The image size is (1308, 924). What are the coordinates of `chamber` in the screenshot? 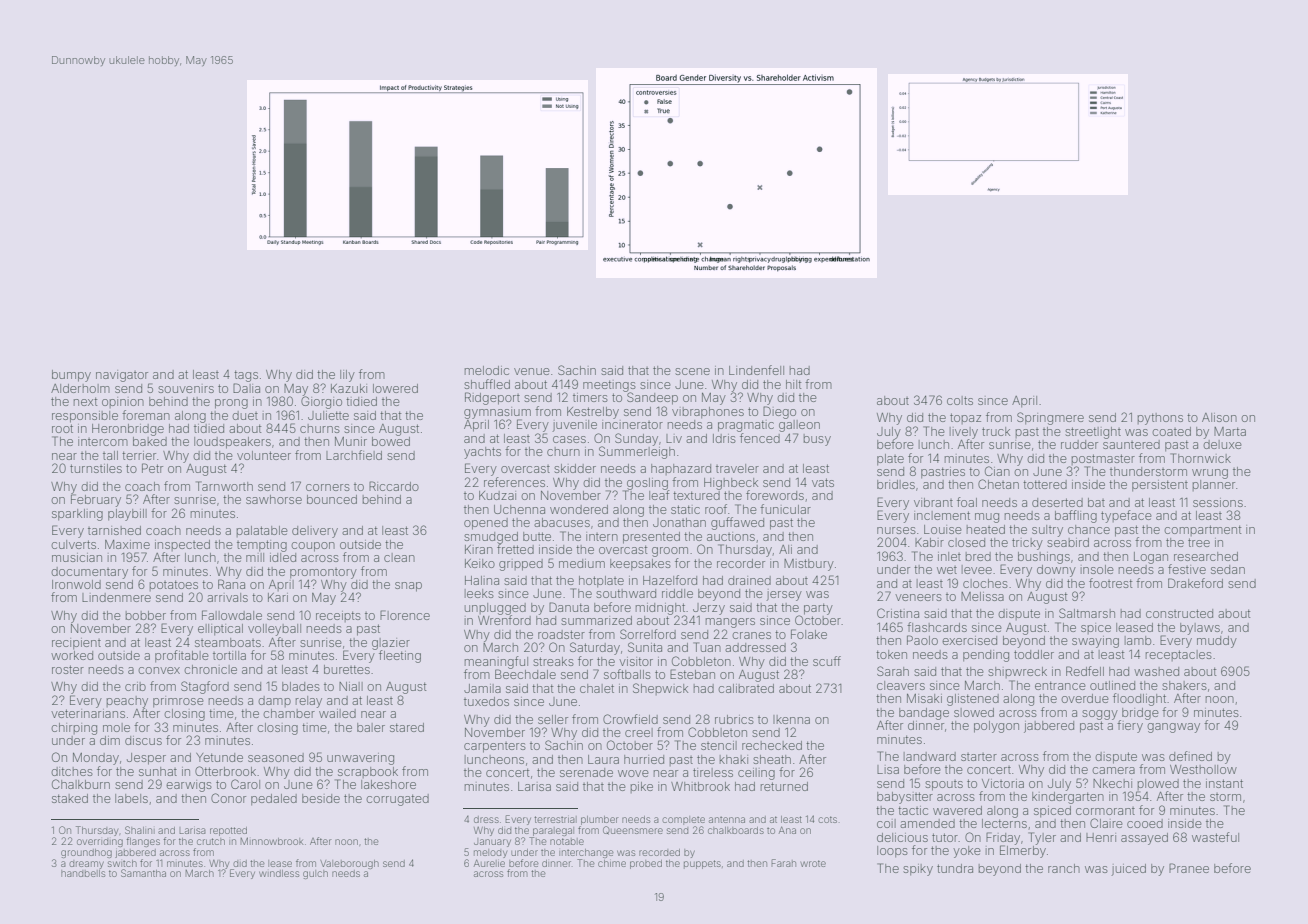 It's located at (289, 713).
